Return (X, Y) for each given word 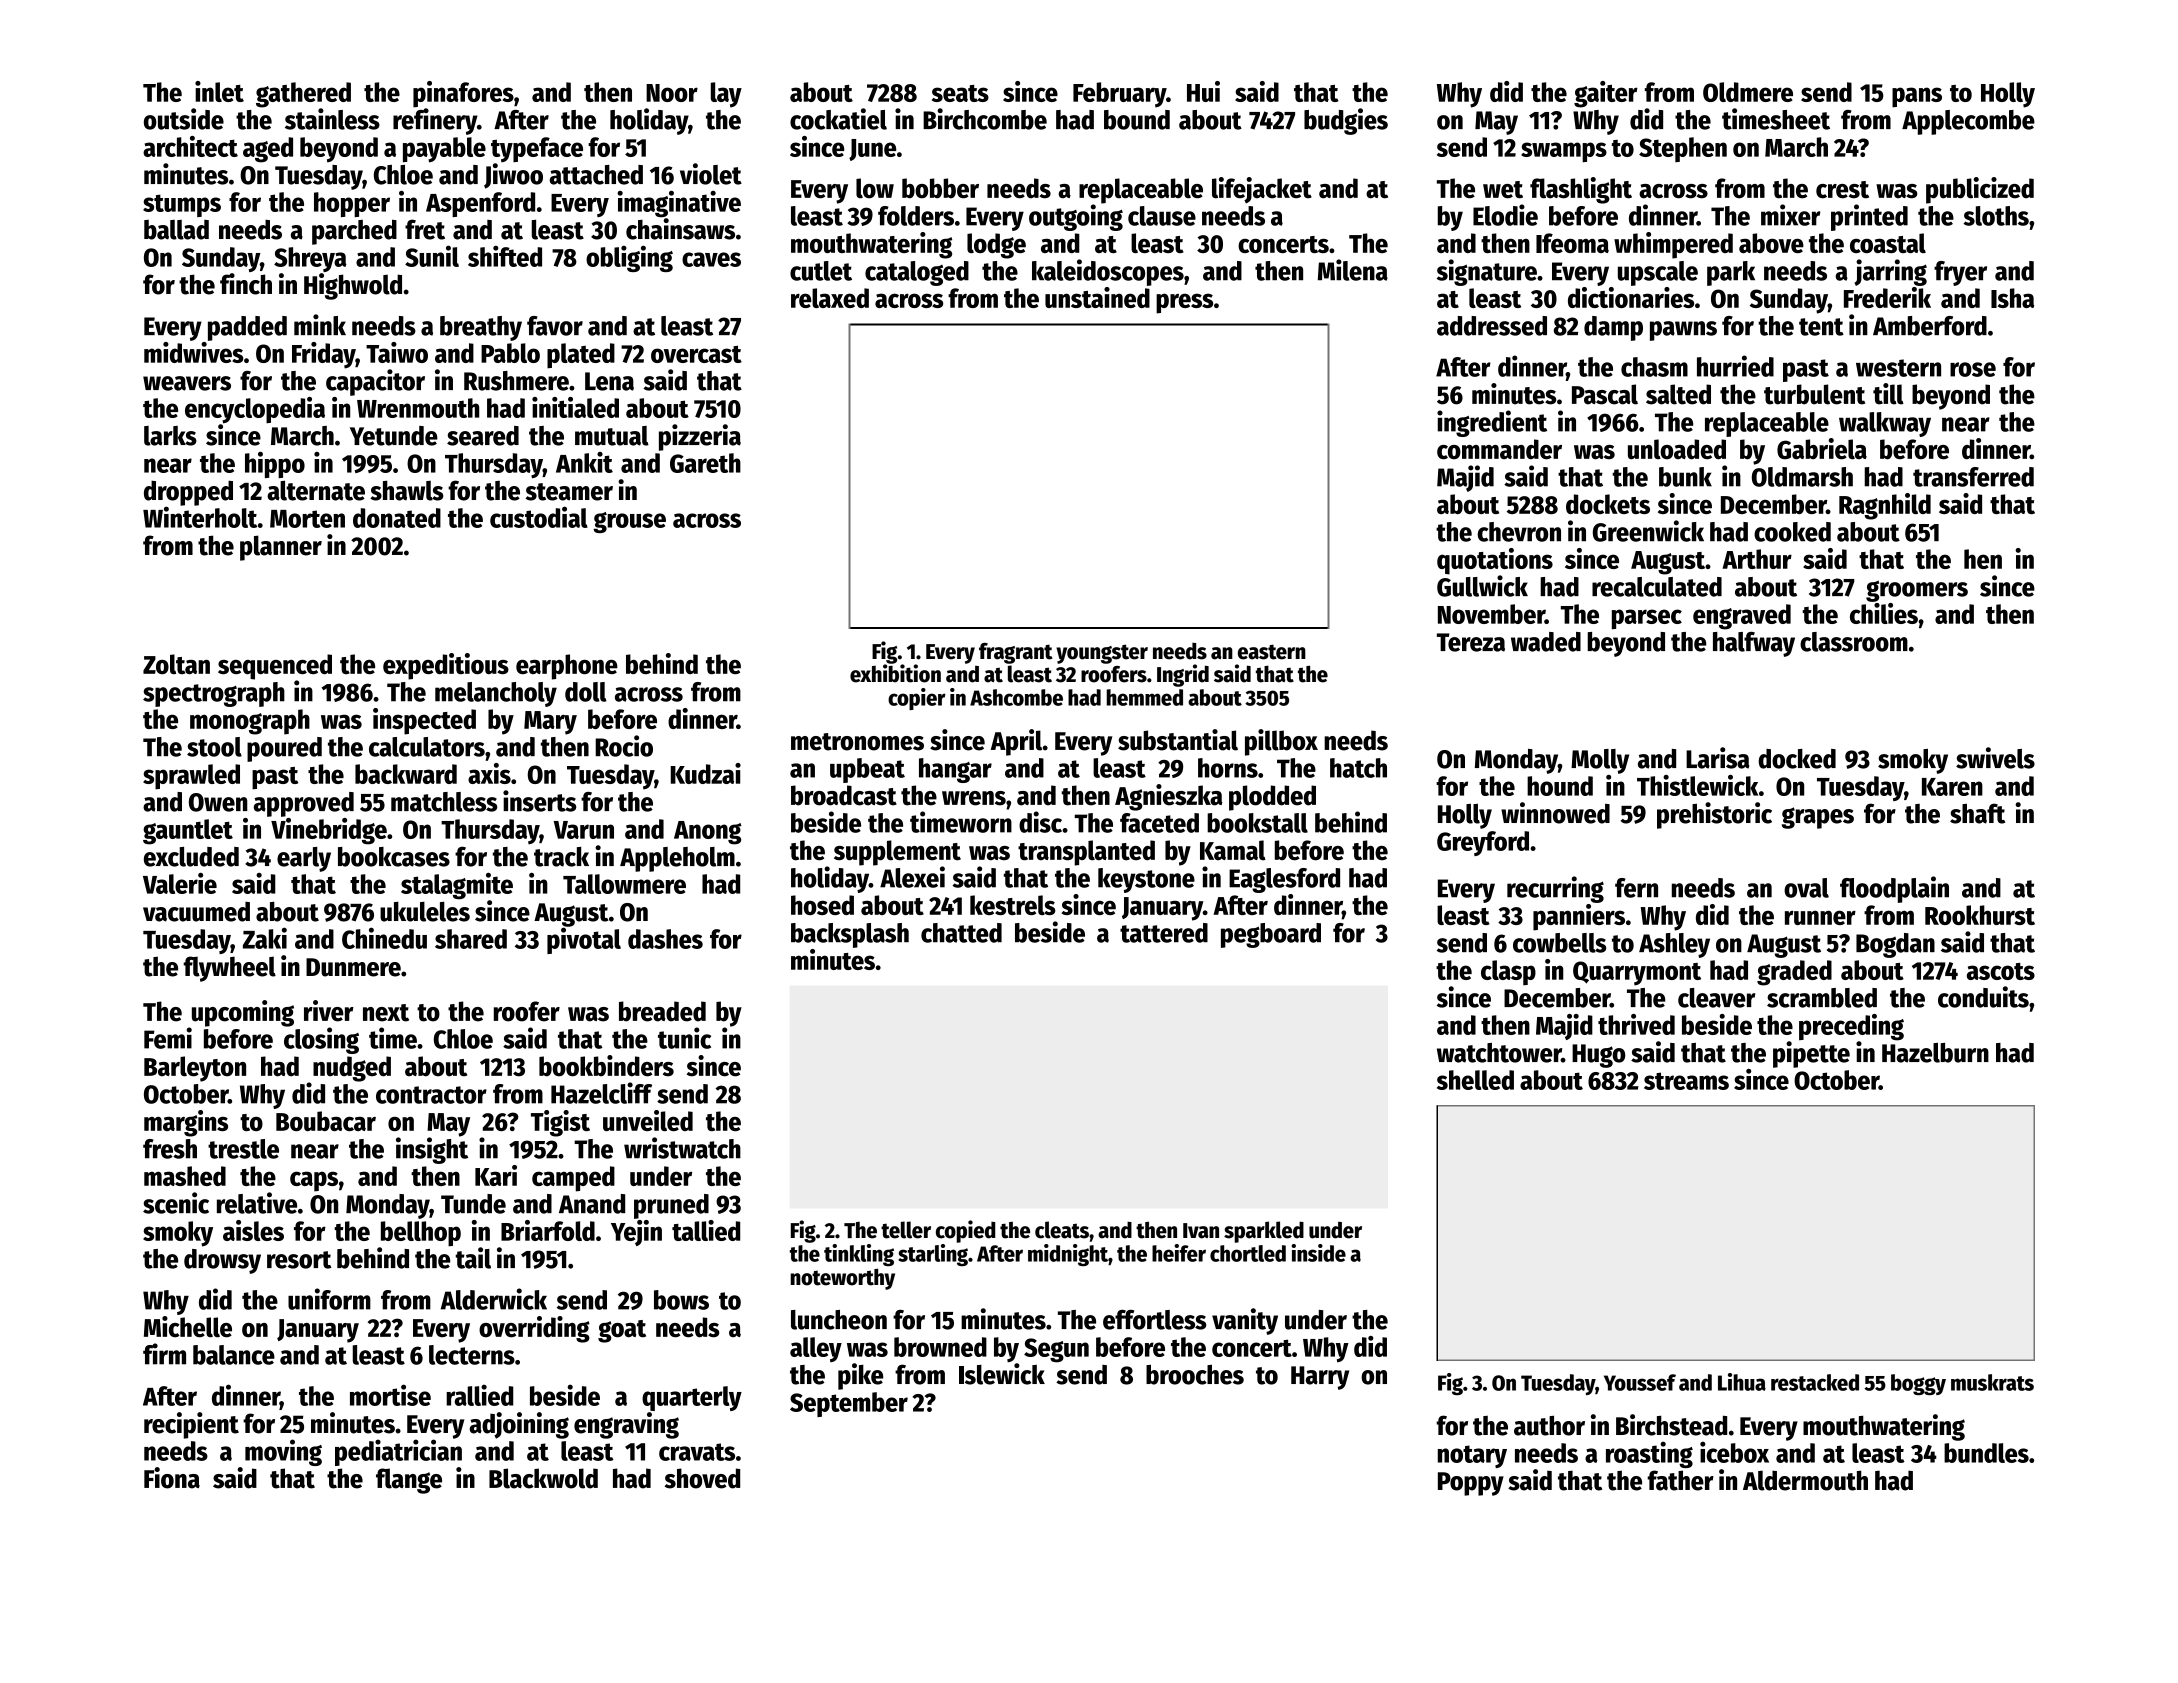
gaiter (1606, 94)
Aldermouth (1805, 1480)
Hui (1203, 91)
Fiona (172, 1478)
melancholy (496, 694)
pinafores (463, 94)
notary (1472, 1456)
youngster (1102, 654)
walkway (1885, 424)
